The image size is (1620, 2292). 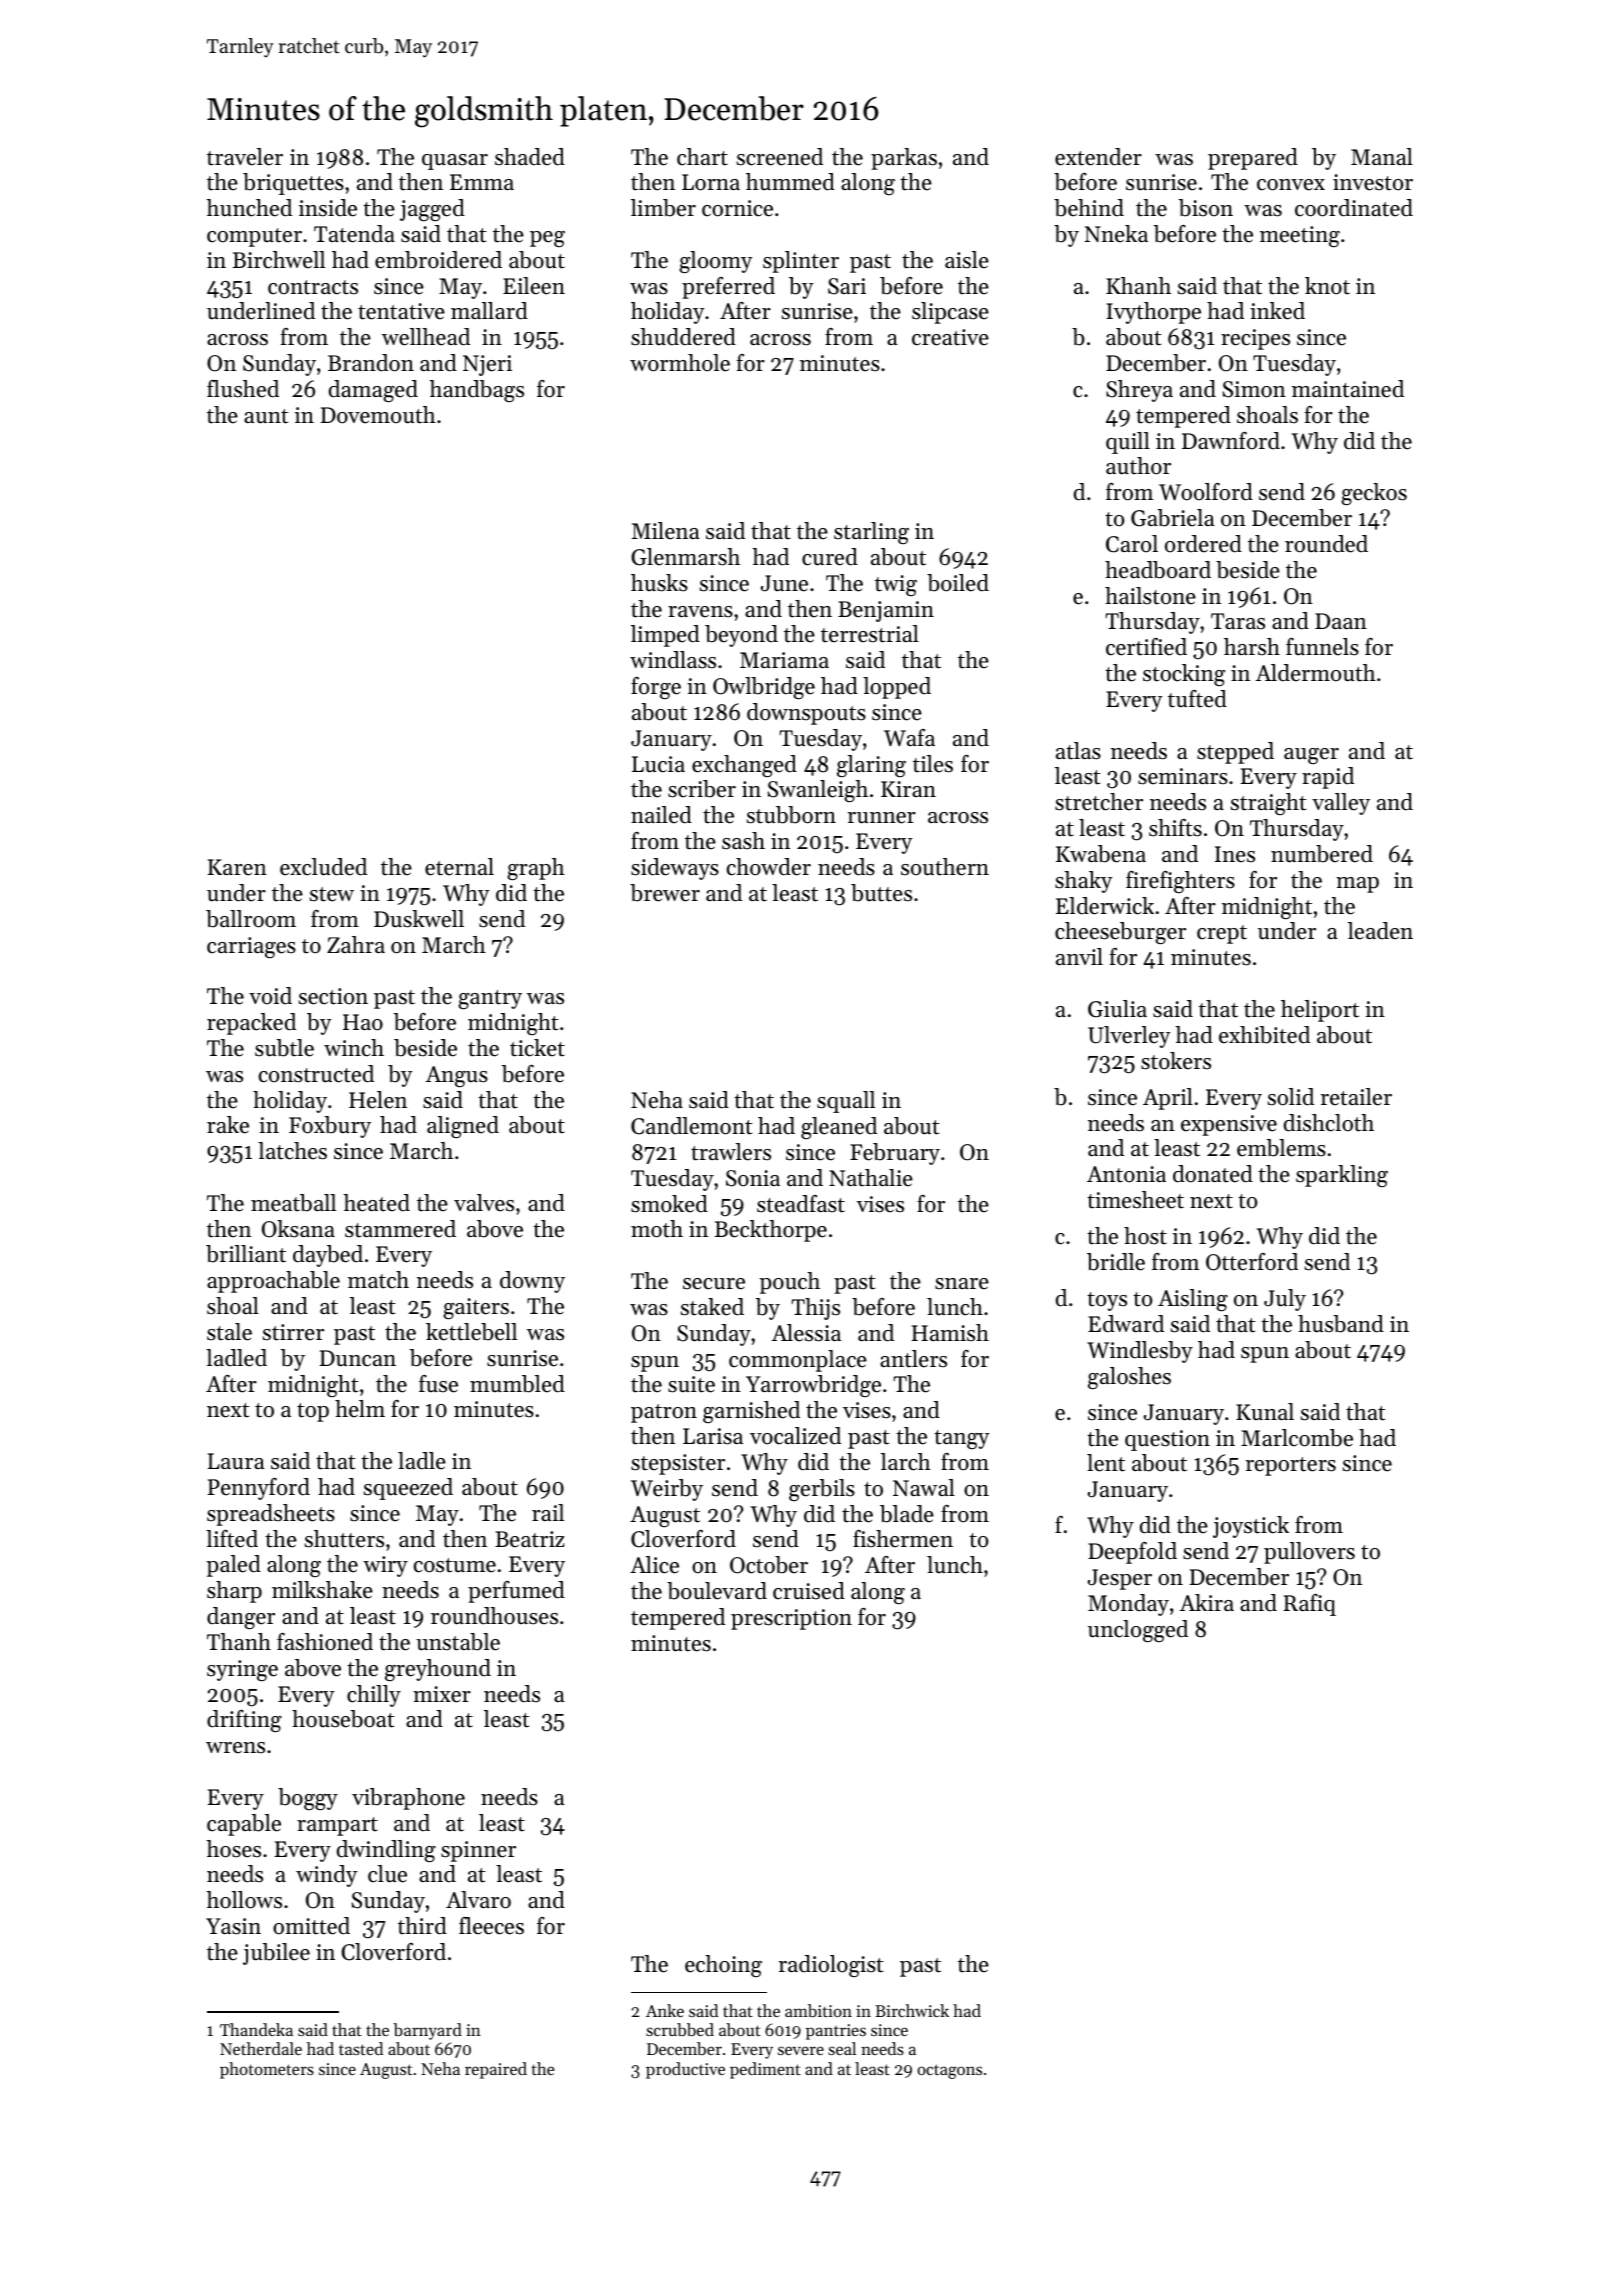 What do you see at coordinates (328, 208) in the screenshot?
I see `inside` at bounding box center [328, 208].
